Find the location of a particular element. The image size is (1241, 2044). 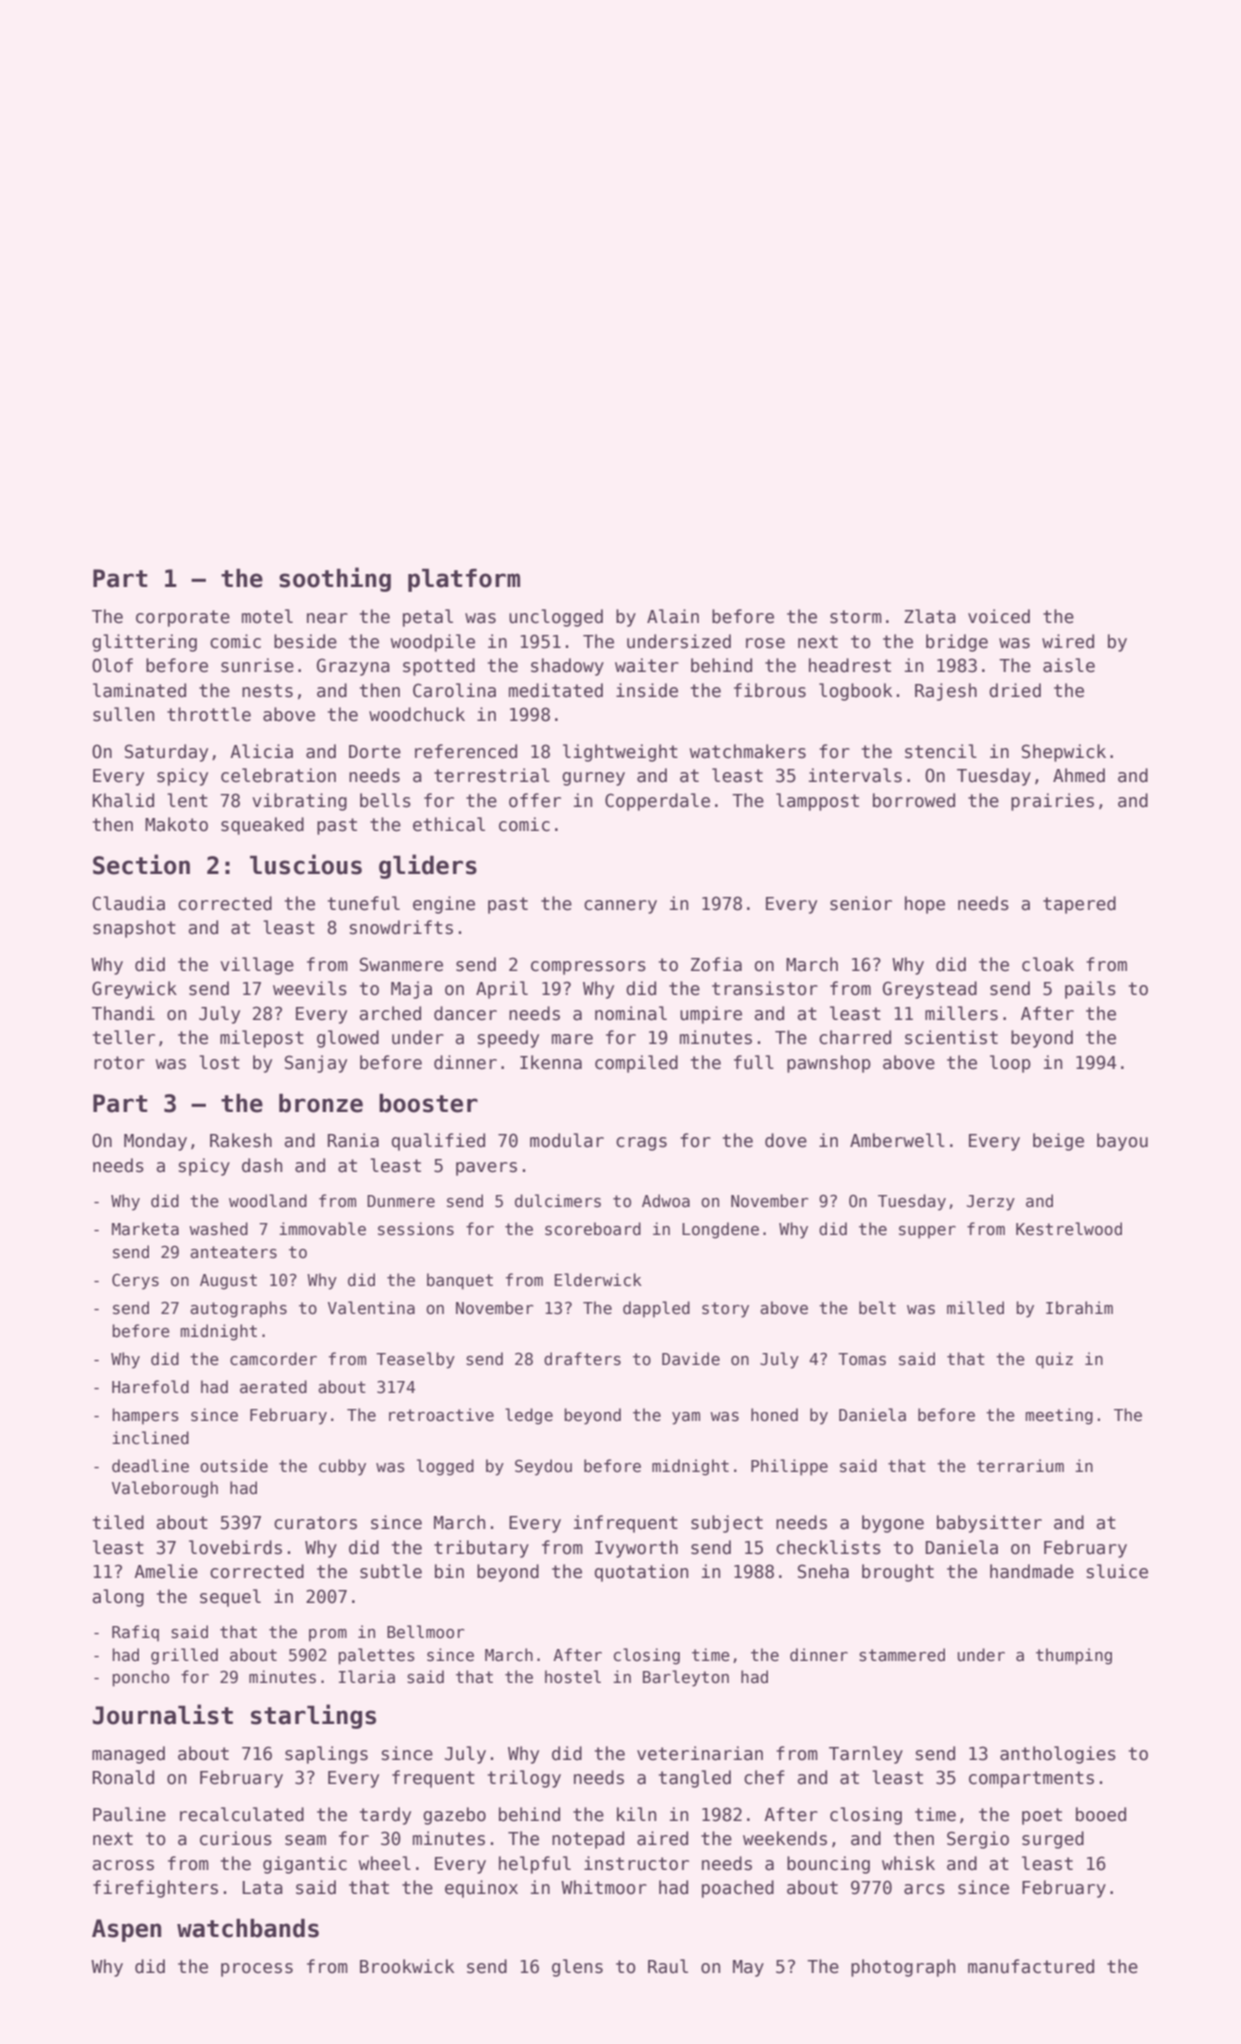

Aspen is located at coordinates (126, 1930).
